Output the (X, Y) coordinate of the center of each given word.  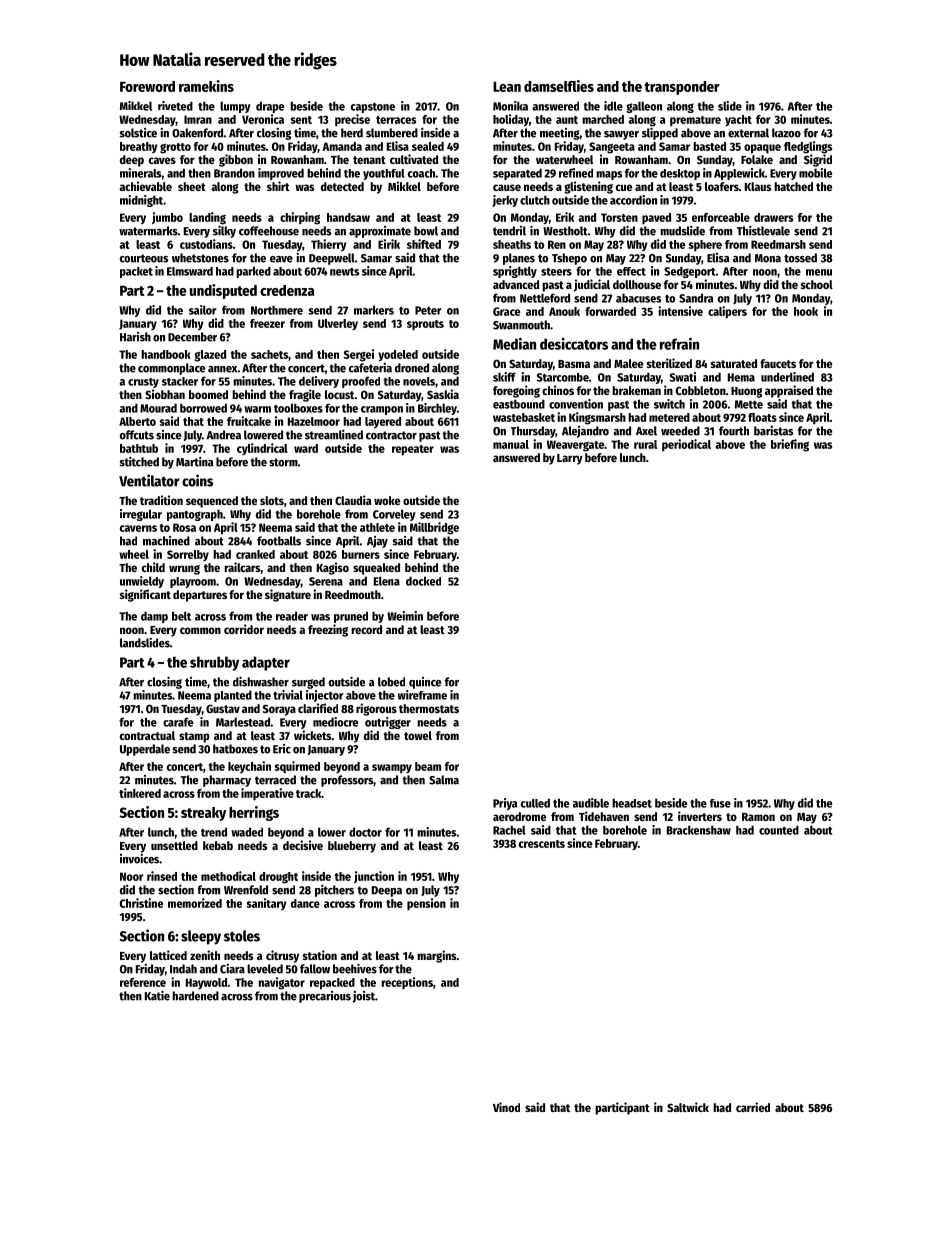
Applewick (739, 174)
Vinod (506, 1107)
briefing (790, 445)
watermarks (148, 231)
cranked (255, 554)
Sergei (359, 355)
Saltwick (688, 1107)
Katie (157, 995)
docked (423, 581)
